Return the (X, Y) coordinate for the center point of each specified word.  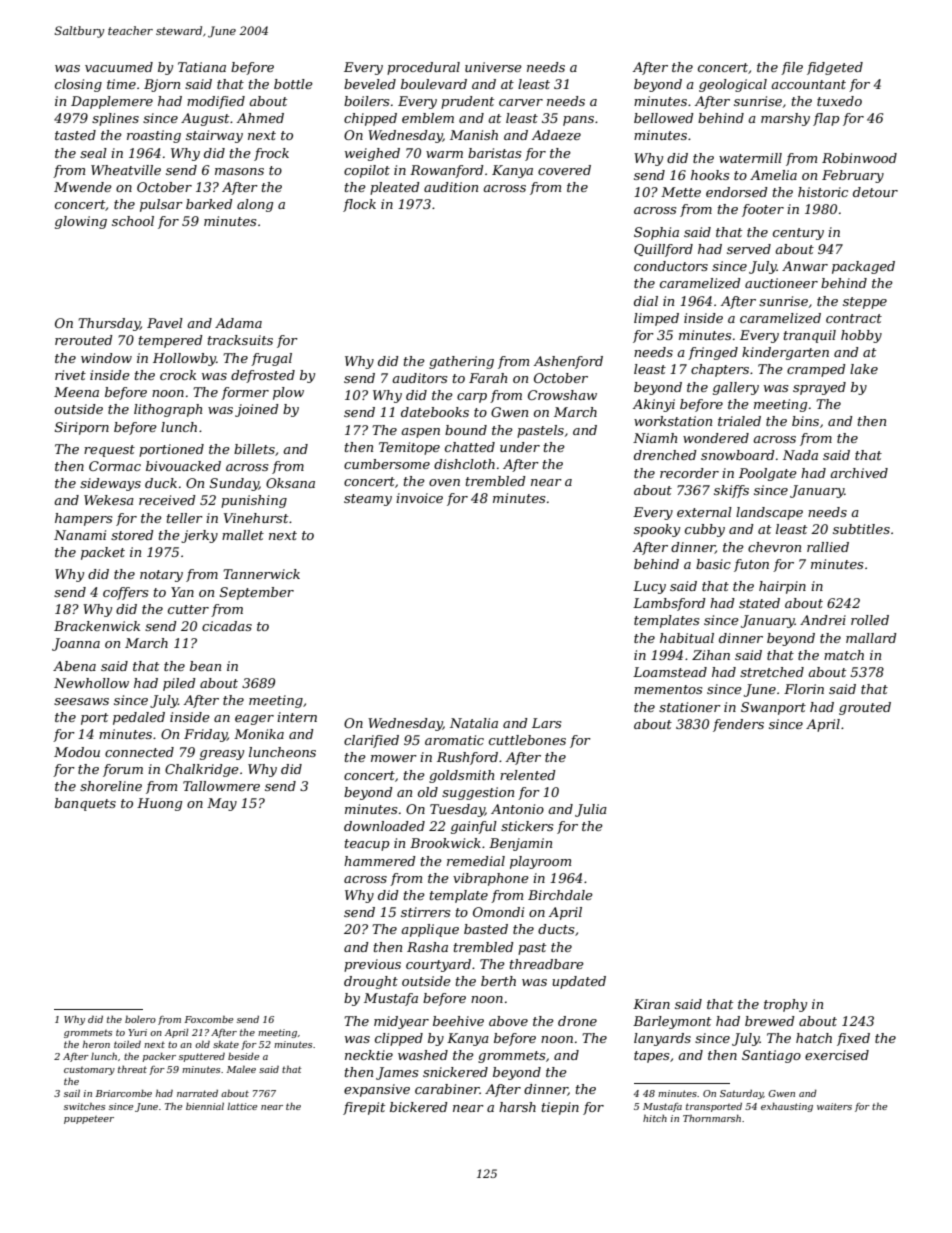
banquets (85, 804)
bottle (293, 84)
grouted (865, 708)
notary (161, 576)
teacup (367, 845)
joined (257, 410)
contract (854, 318)
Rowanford (447, 171)
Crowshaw (562, 395)
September (257, 593)
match (844, 655)
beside (243, 1056)
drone (577, 1021)
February (853, 176)
